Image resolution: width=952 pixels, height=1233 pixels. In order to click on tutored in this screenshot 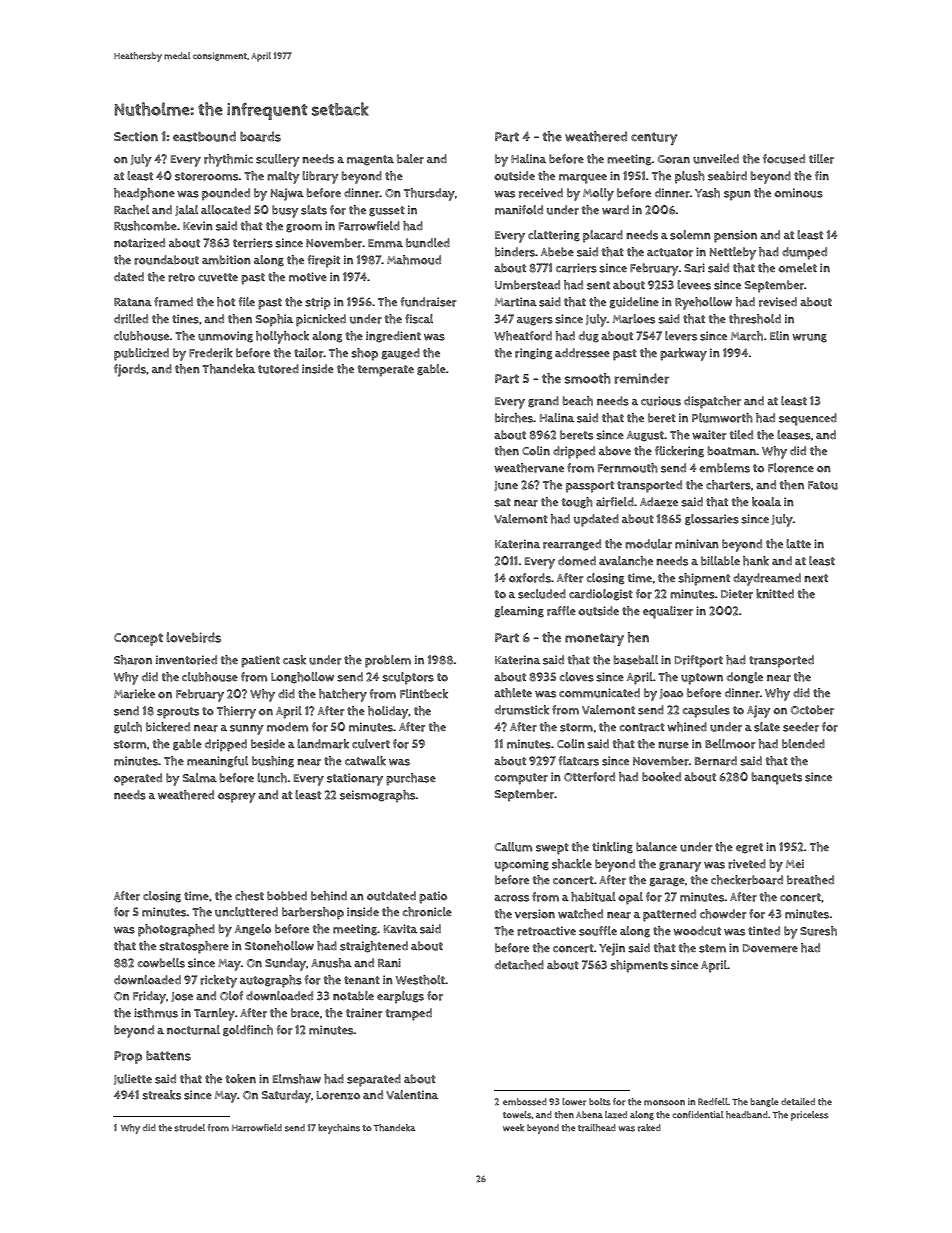, I will do `click(278, 369)`.
